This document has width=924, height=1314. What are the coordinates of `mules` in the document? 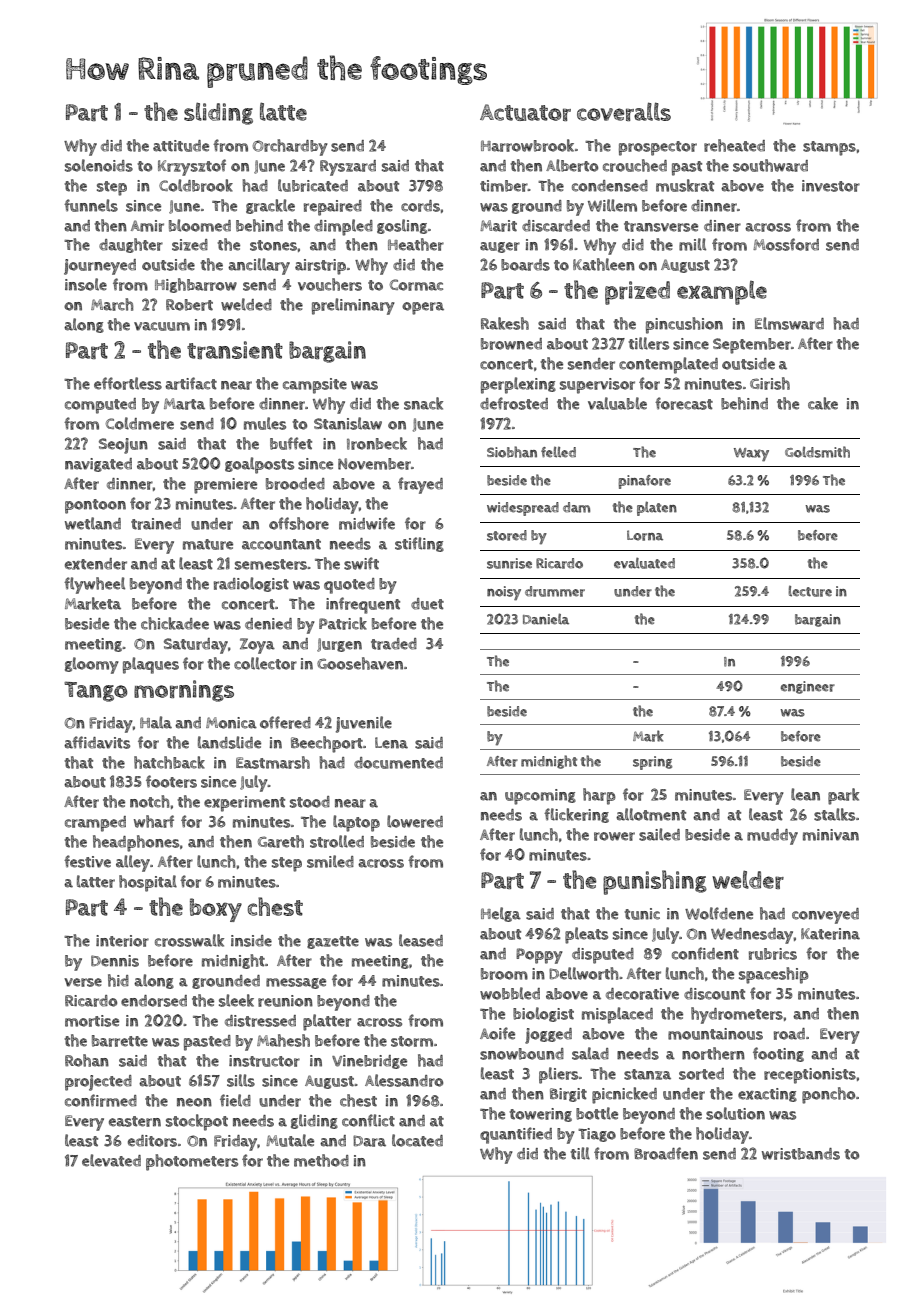 It's located at (265, 423).
